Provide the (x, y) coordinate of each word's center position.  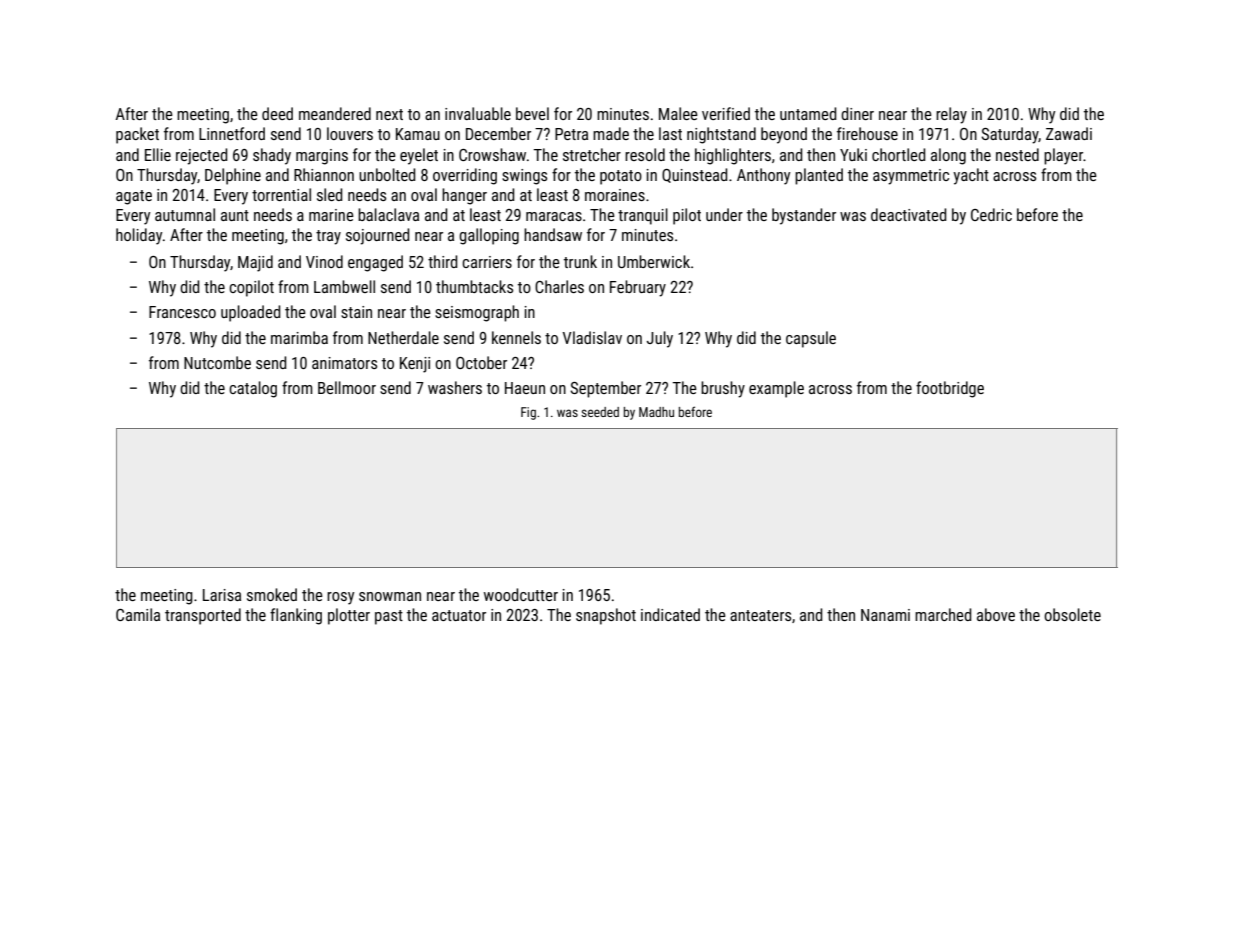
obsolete (1072, 614)
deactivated (908, 214)
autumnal (185, 214)
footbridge (950, 389)
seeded (600, 412)
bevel (532, 113)
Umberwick (654, 261)
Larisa (222, 595)
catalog (253, 389)
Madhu (656, 412)
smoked (272, 594)
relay (951, 115)
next (389, 114)
